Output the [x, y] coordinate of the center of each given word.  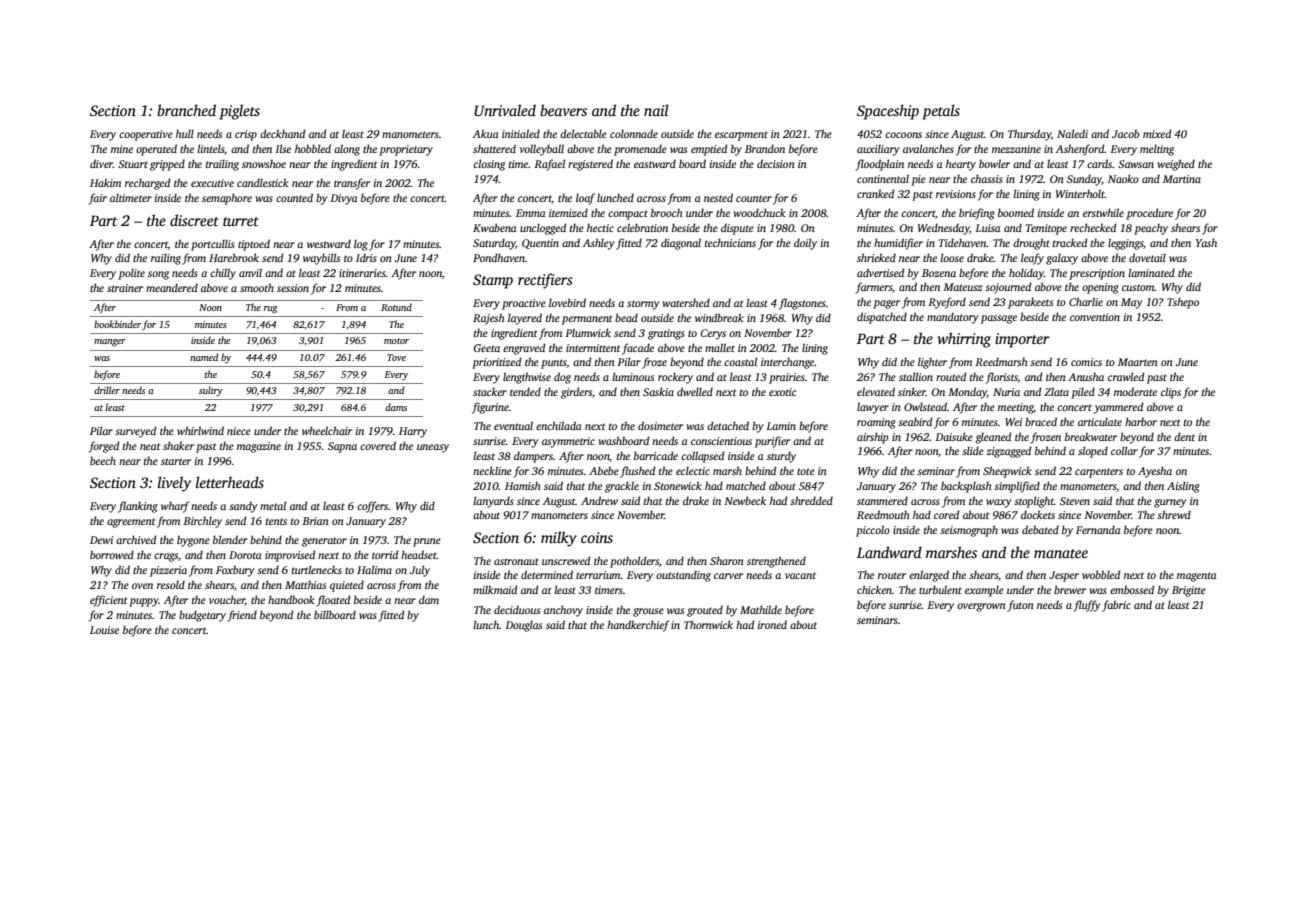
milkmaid [495, 589]
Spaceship [888, 112]
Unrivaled [505, 110]
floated [333, 601]
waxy [999, 503]
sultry [211, 391]
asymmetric [568, 442]
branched [186, 110]
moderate [1135, 391]
